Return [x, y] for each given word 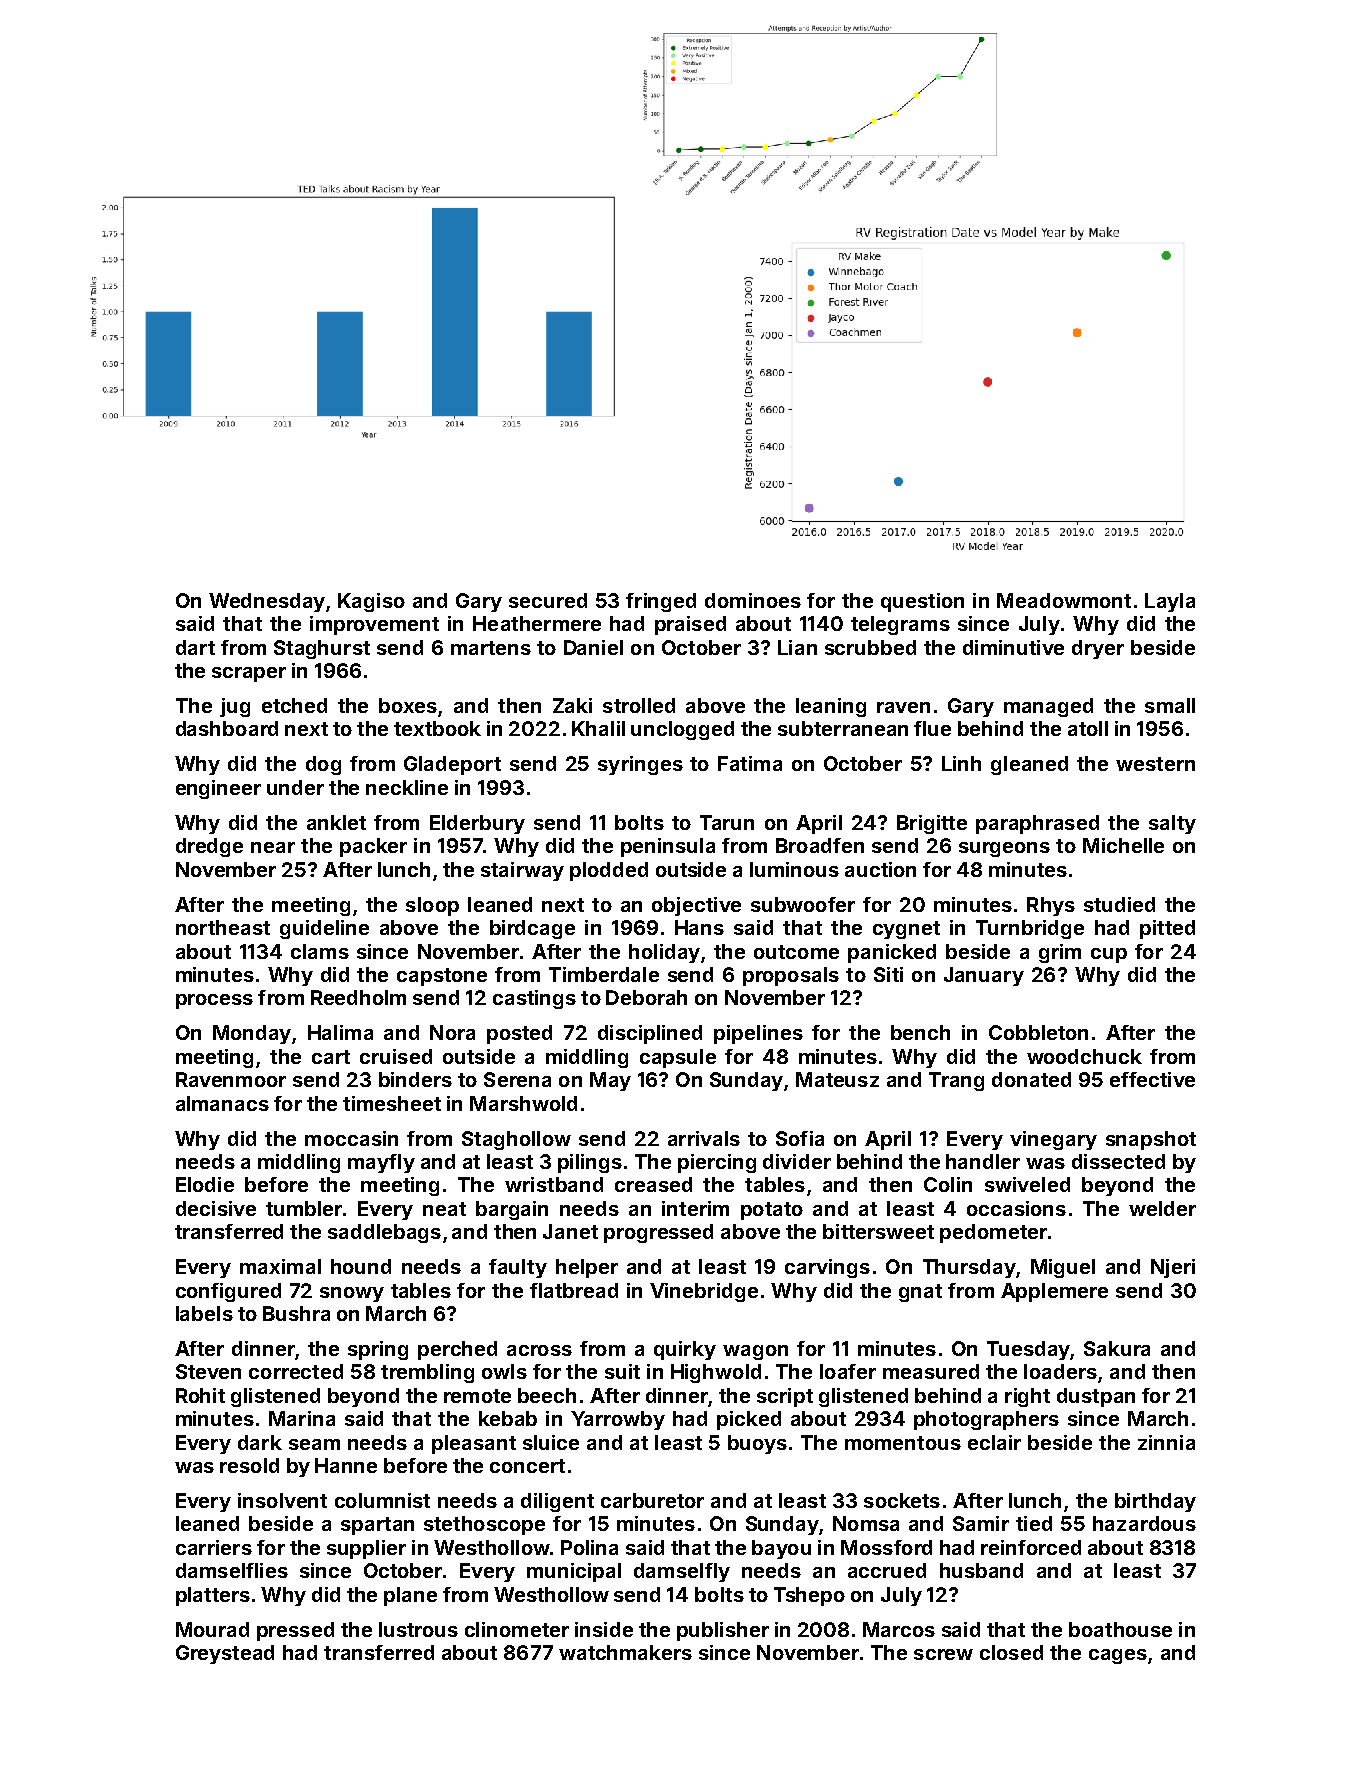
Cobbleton [1038, 1032]
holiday [664, 953]
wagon [755, 1352]
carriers [214, 1547]
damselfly [682, 1572]
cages [1118, 1656]
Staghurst [322, 649]
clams [320, 951]
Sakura [1117, 1348]
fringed [661, 602]
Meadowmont [1064, 600]
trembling [427, 1373]
